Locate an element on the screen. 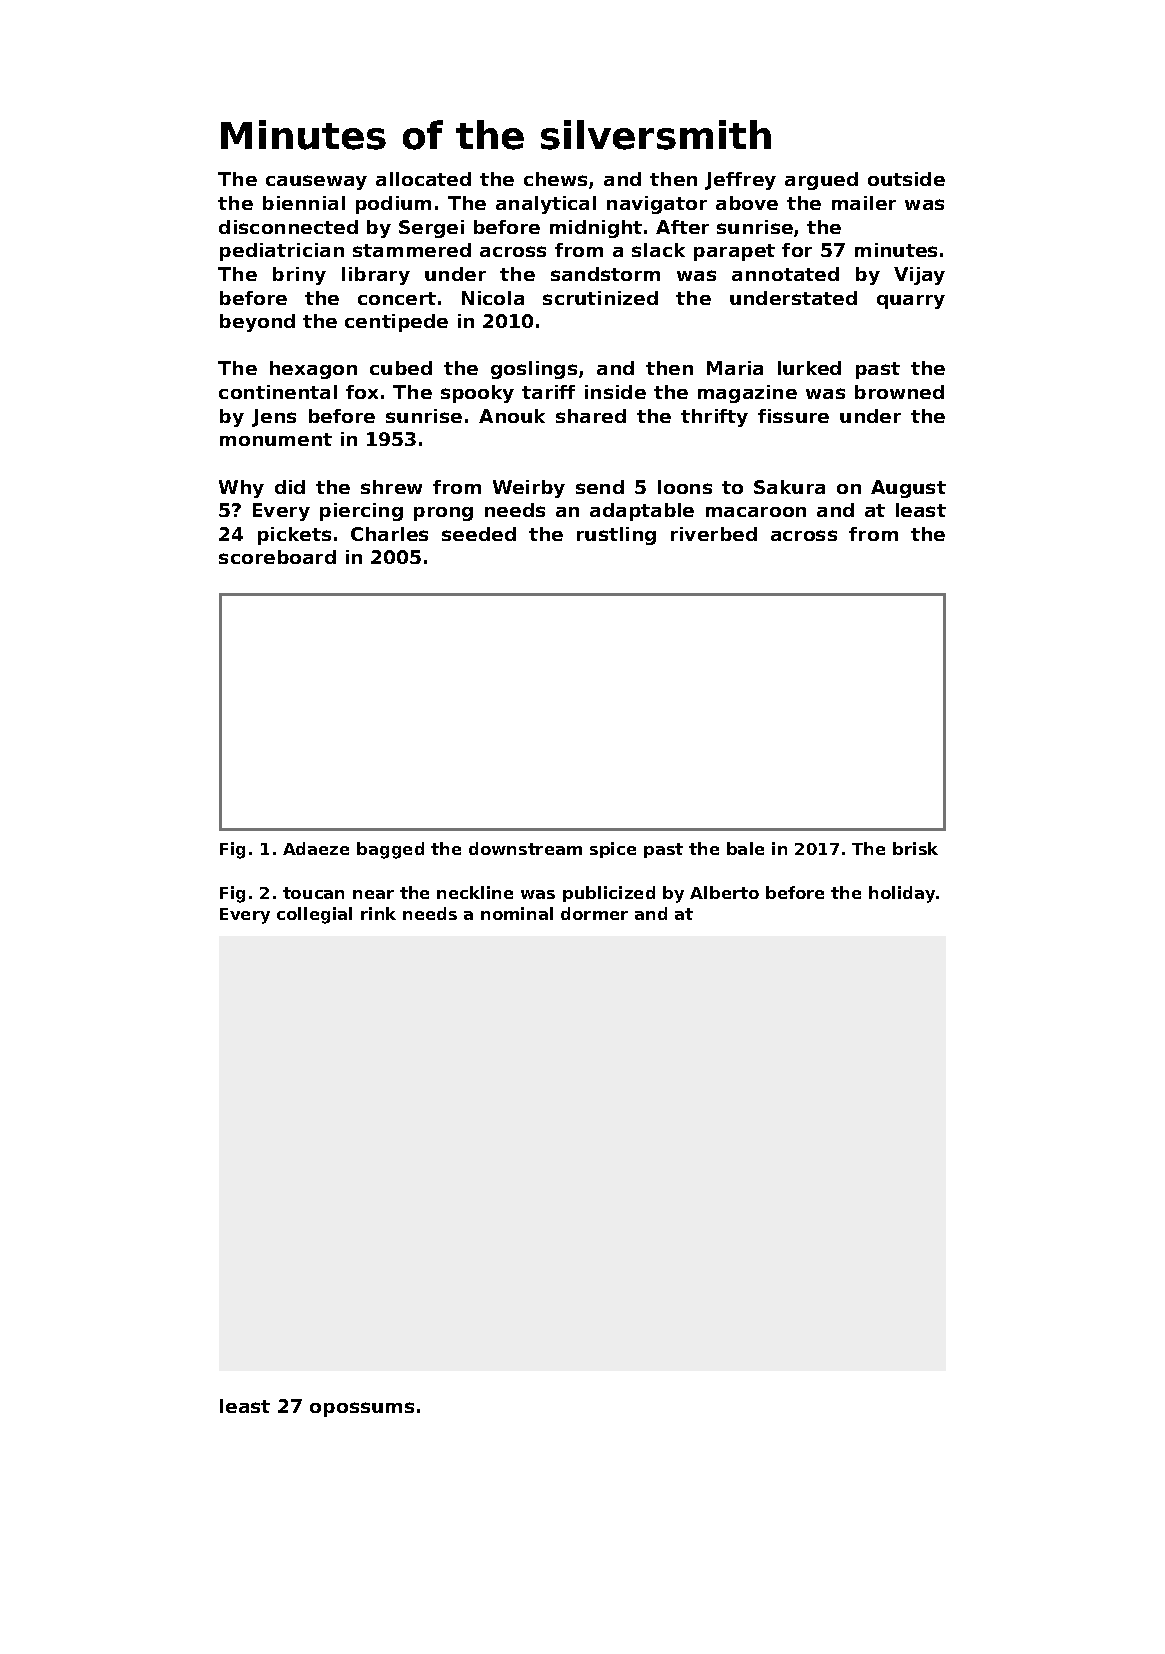  rink is located at coordinates (378, 913).
